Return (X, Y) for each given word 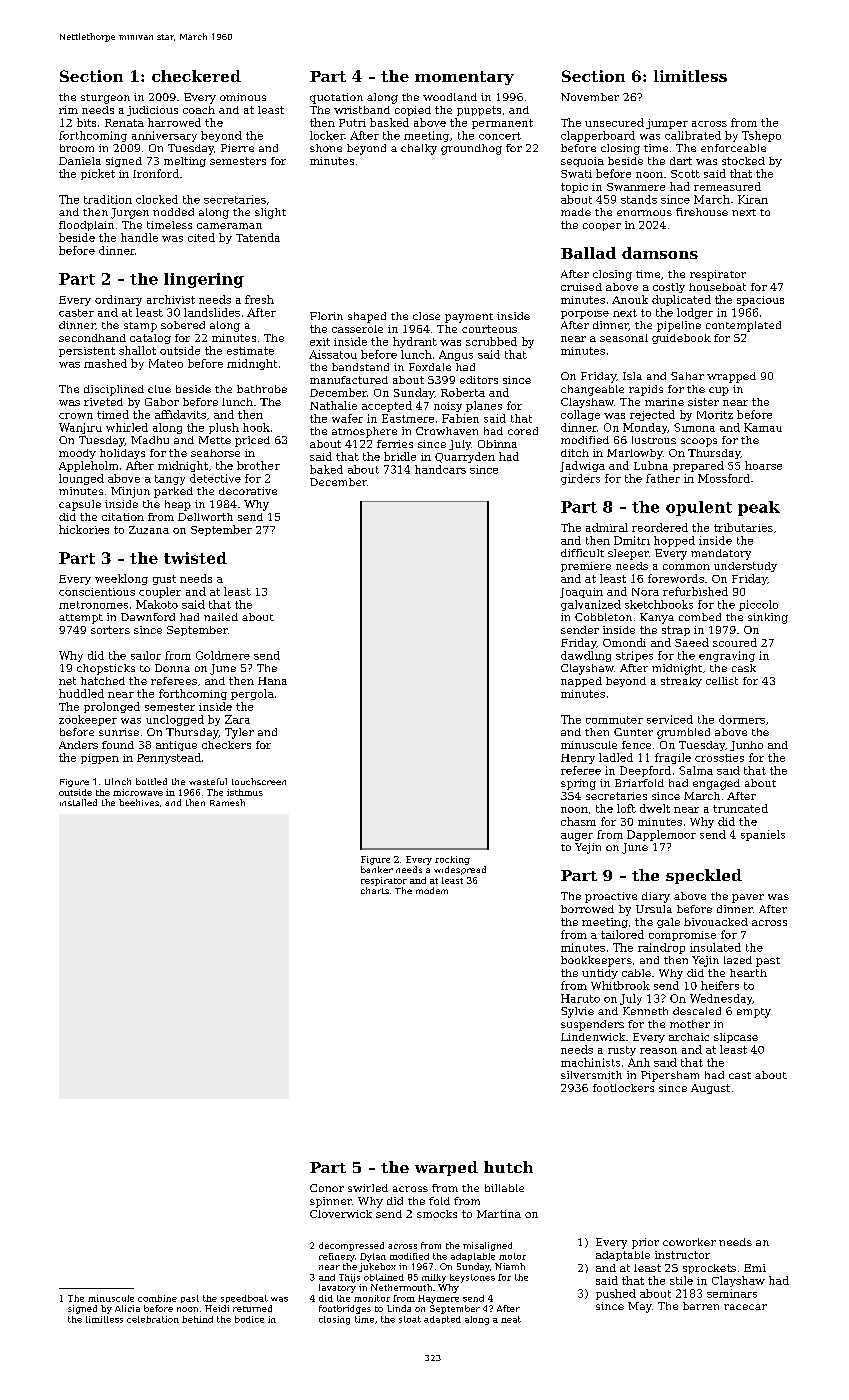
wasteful (208, 781)
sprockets (709, 1269)
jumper (667, 124)
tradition (108, 199)
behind (197, 1319)
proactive (611, 897)
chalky (419, 149)
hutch (508, 1167)
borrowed (587, 909)
